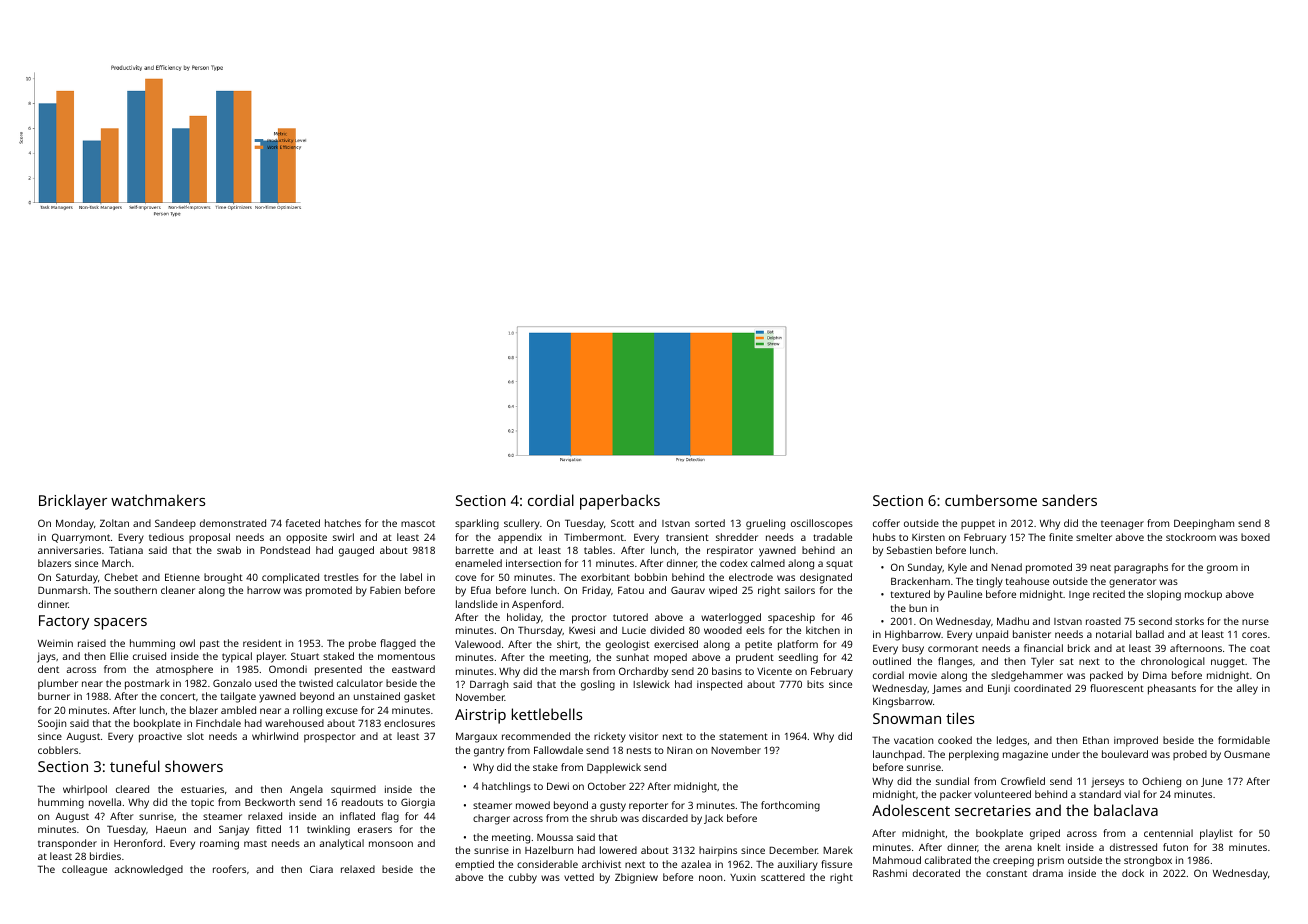 The width and height of the page is (1308, 924). Describe the element at coordinates (489, 752) in the page. I see `gantry` at that location.
